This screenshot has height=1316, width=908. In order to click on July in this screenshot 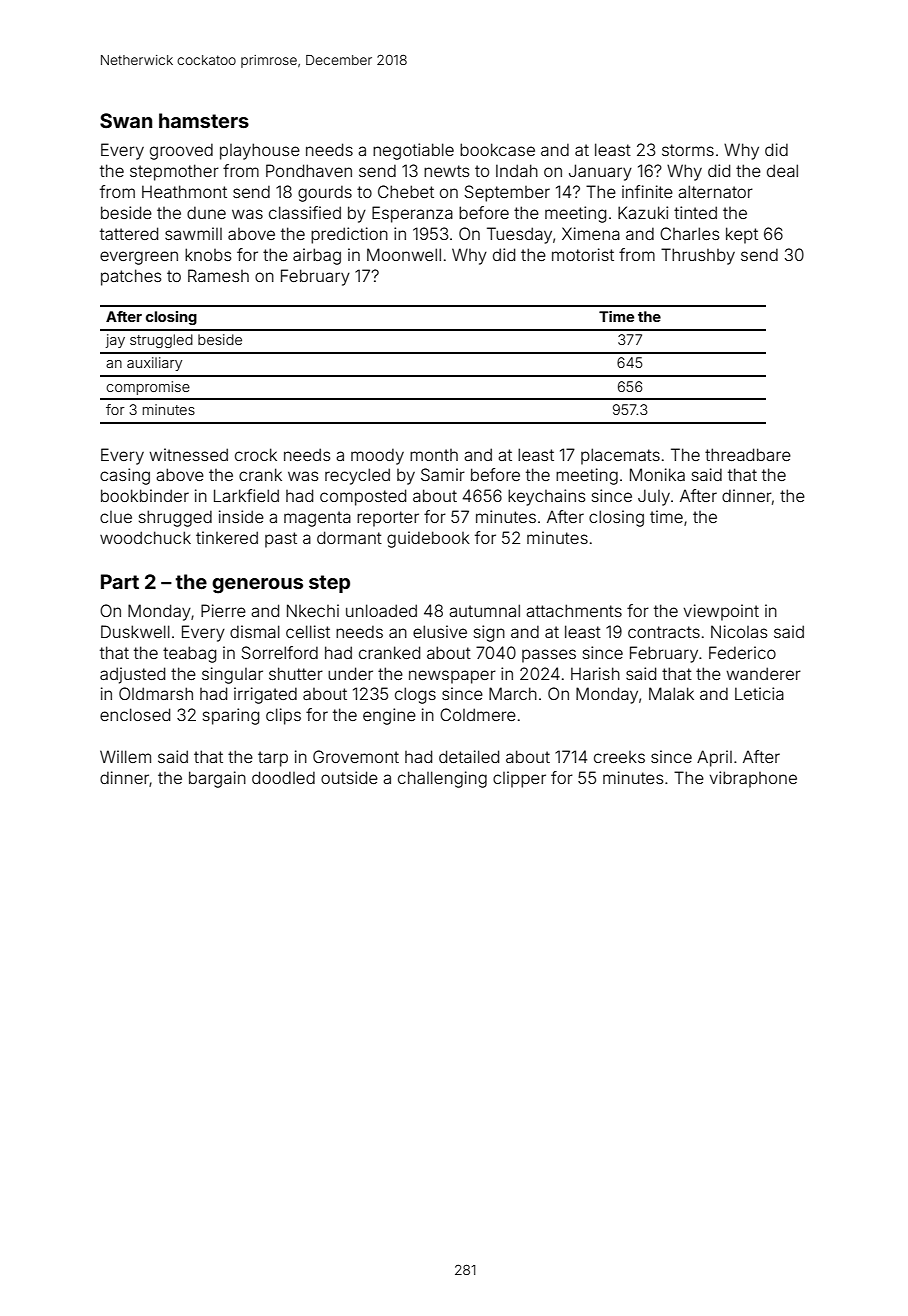, I will do `click(654, 497)`.
